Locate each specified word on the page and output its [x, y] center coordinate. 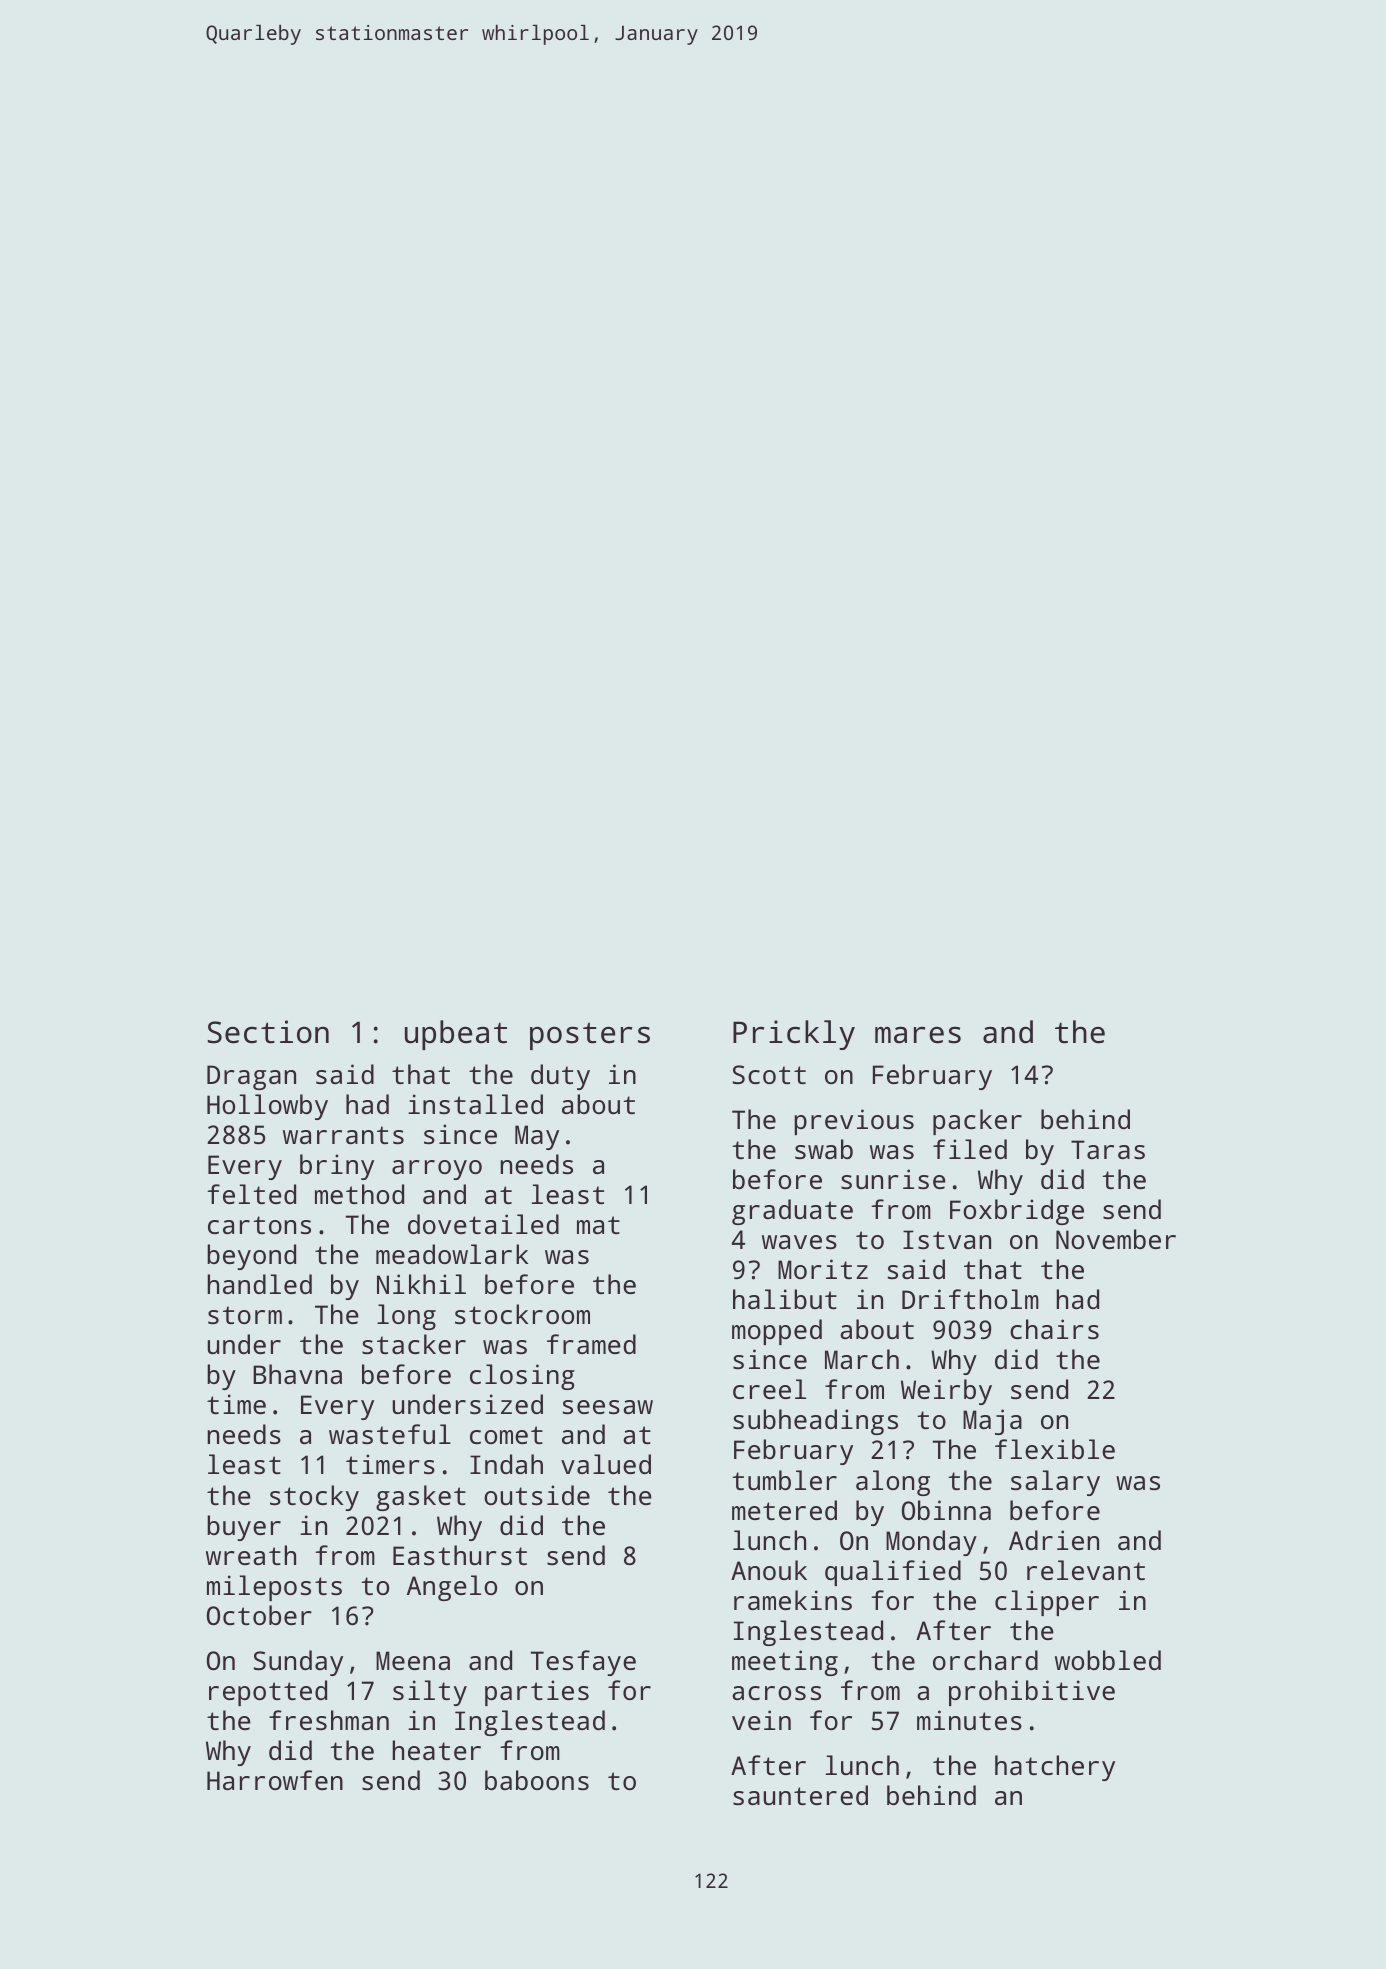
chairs [1054, 1329]
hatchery [1055, 1768]
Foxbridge [1017, 1212]
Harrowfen [275, 1780]
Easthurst [460, 1555]
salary [1055, 1483]
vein [761, 1720]
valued [606, 1464]
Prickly [794, 1035]
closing [522, 1377]
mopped [777, 1332]
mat [598, 1225]
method [359, 1194]
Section [268, 1032]
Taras [1108, 1149]
